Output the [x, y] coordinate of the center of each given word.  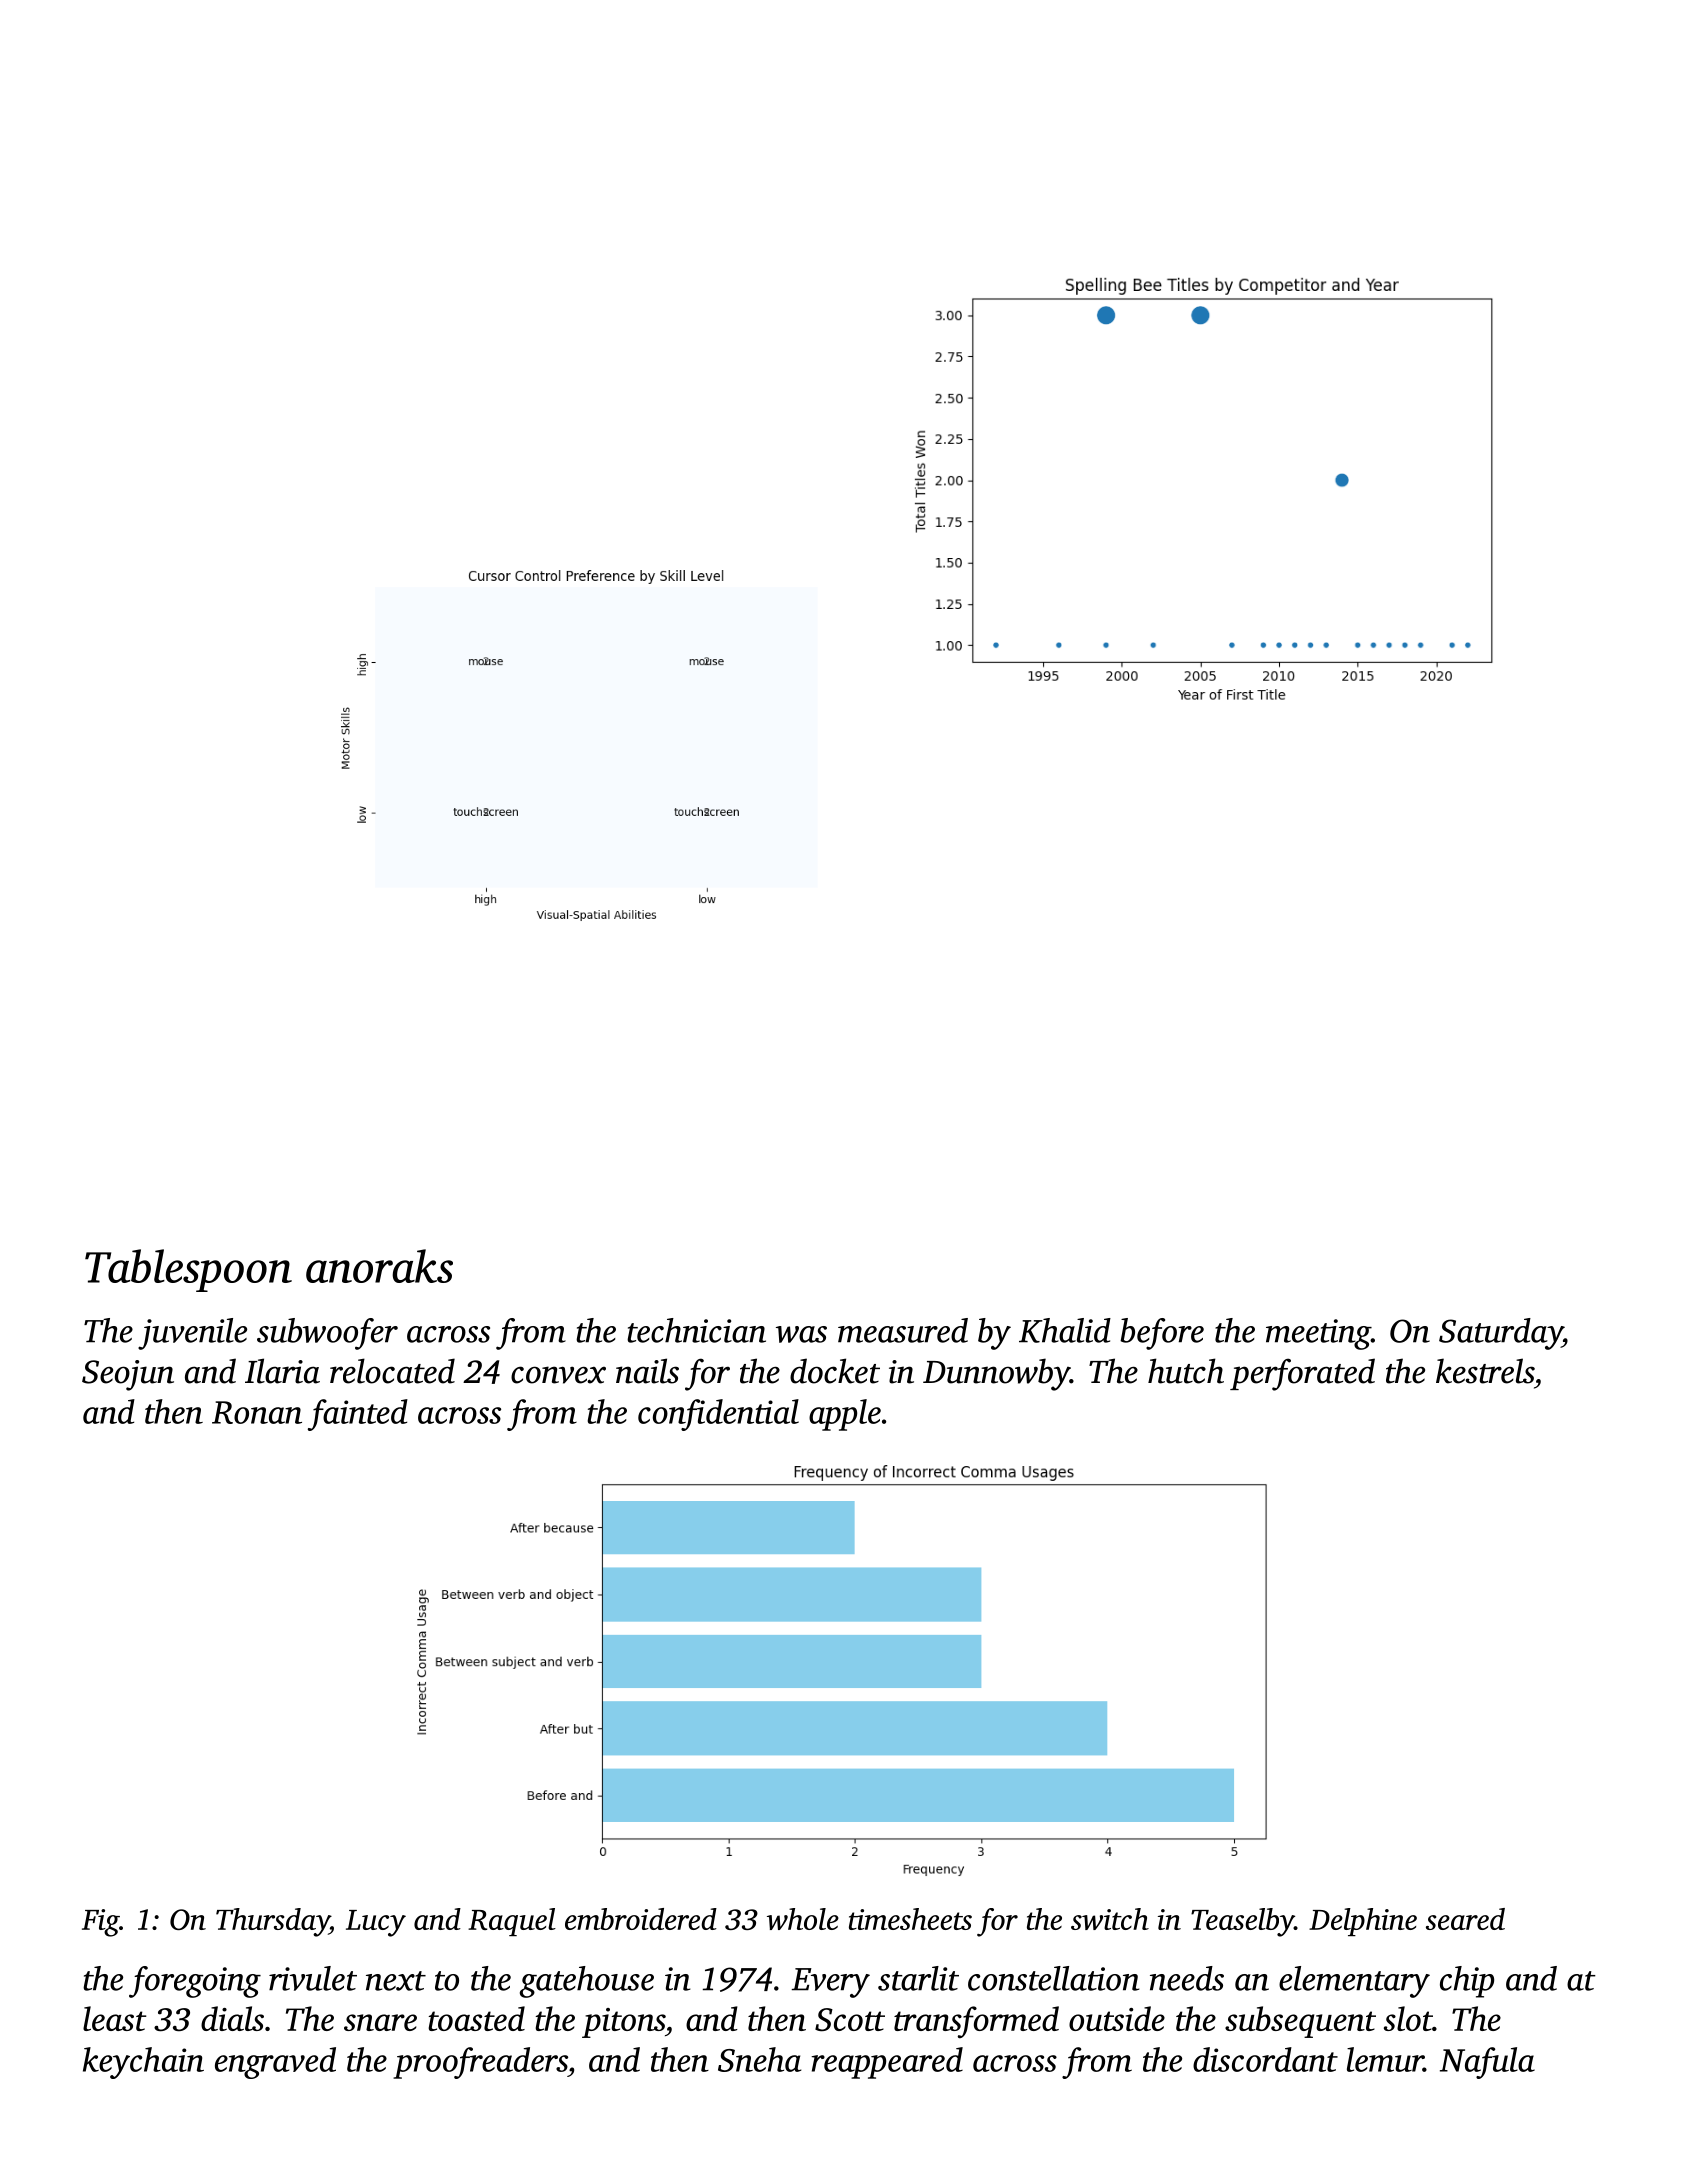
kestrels [1485, 1371]
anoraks [379, 1266]
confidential [718, 1415]
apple [845, 1415]
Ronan [257, 1412]
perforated [1302, 1374]
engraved [275, 2063]
